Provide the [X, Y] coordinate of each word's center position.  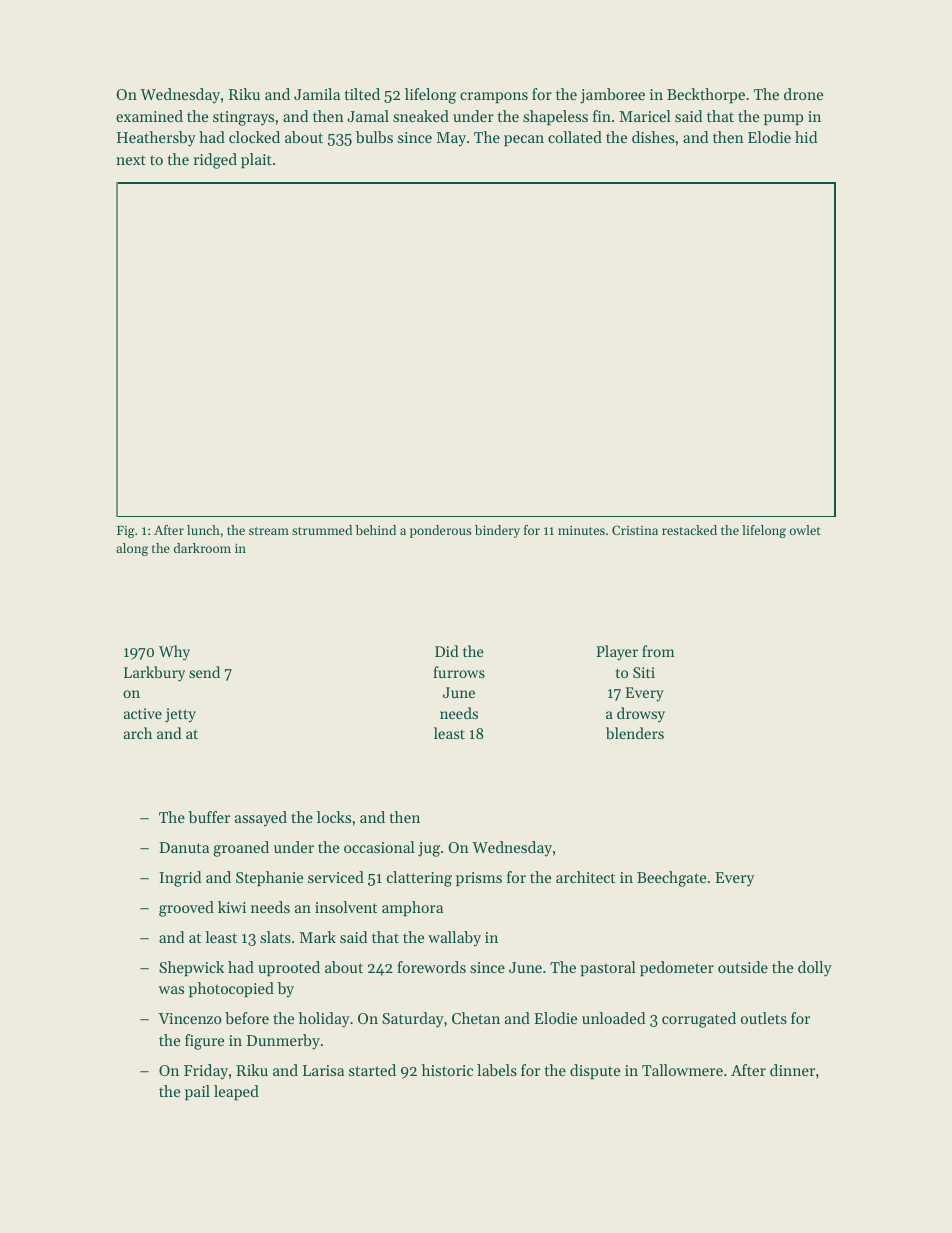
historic [447, 1070]
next [131, 160]
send [204, 672]
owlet [805, 530]
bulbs [374, 137]
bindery [497, 531]
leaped [236, 1092]
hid [806, 137]
